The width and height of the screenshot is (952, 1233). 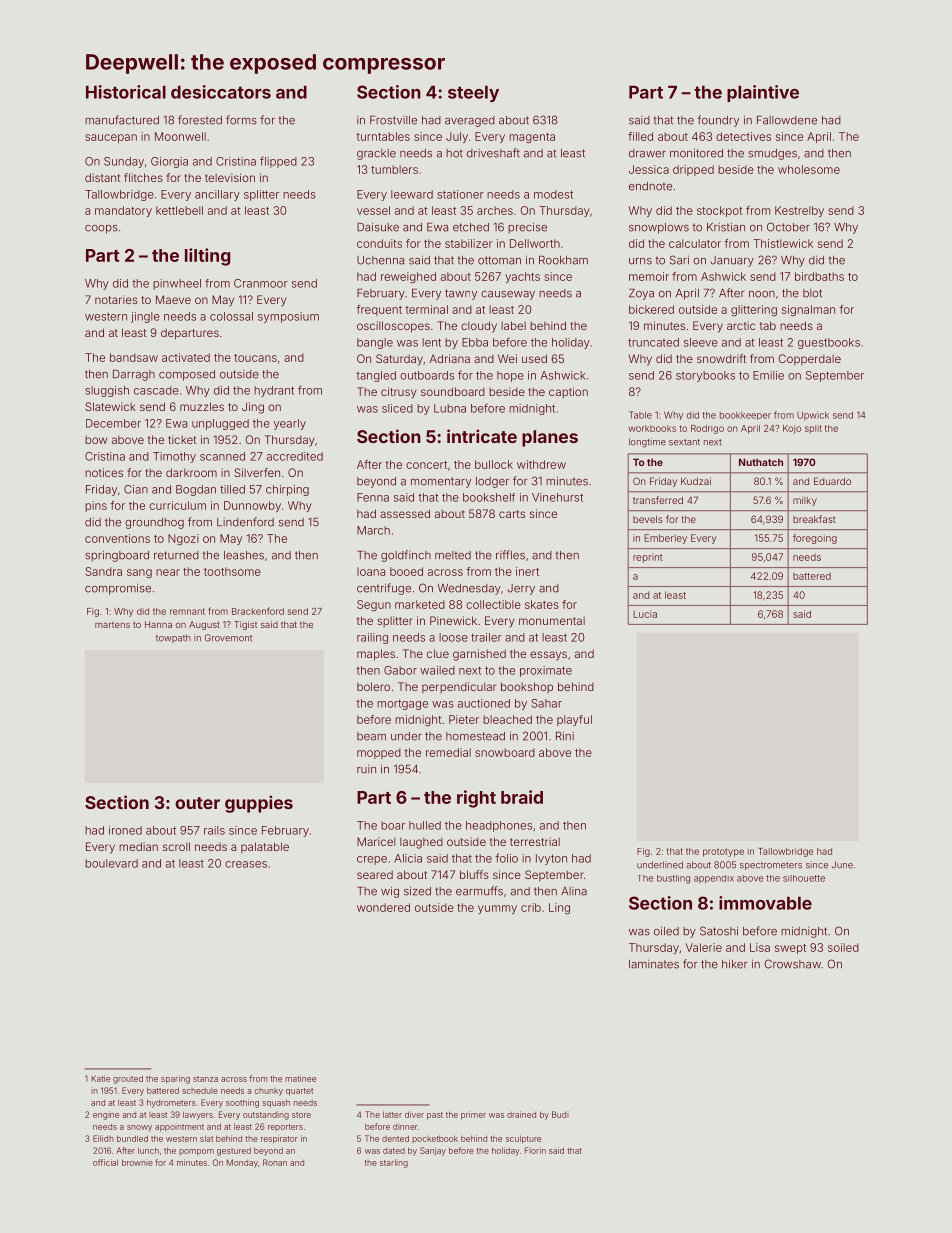 What do you see at coordinates (126, 92) in the screenshot?
I see `Historical` at bounding box center [126, 92].
